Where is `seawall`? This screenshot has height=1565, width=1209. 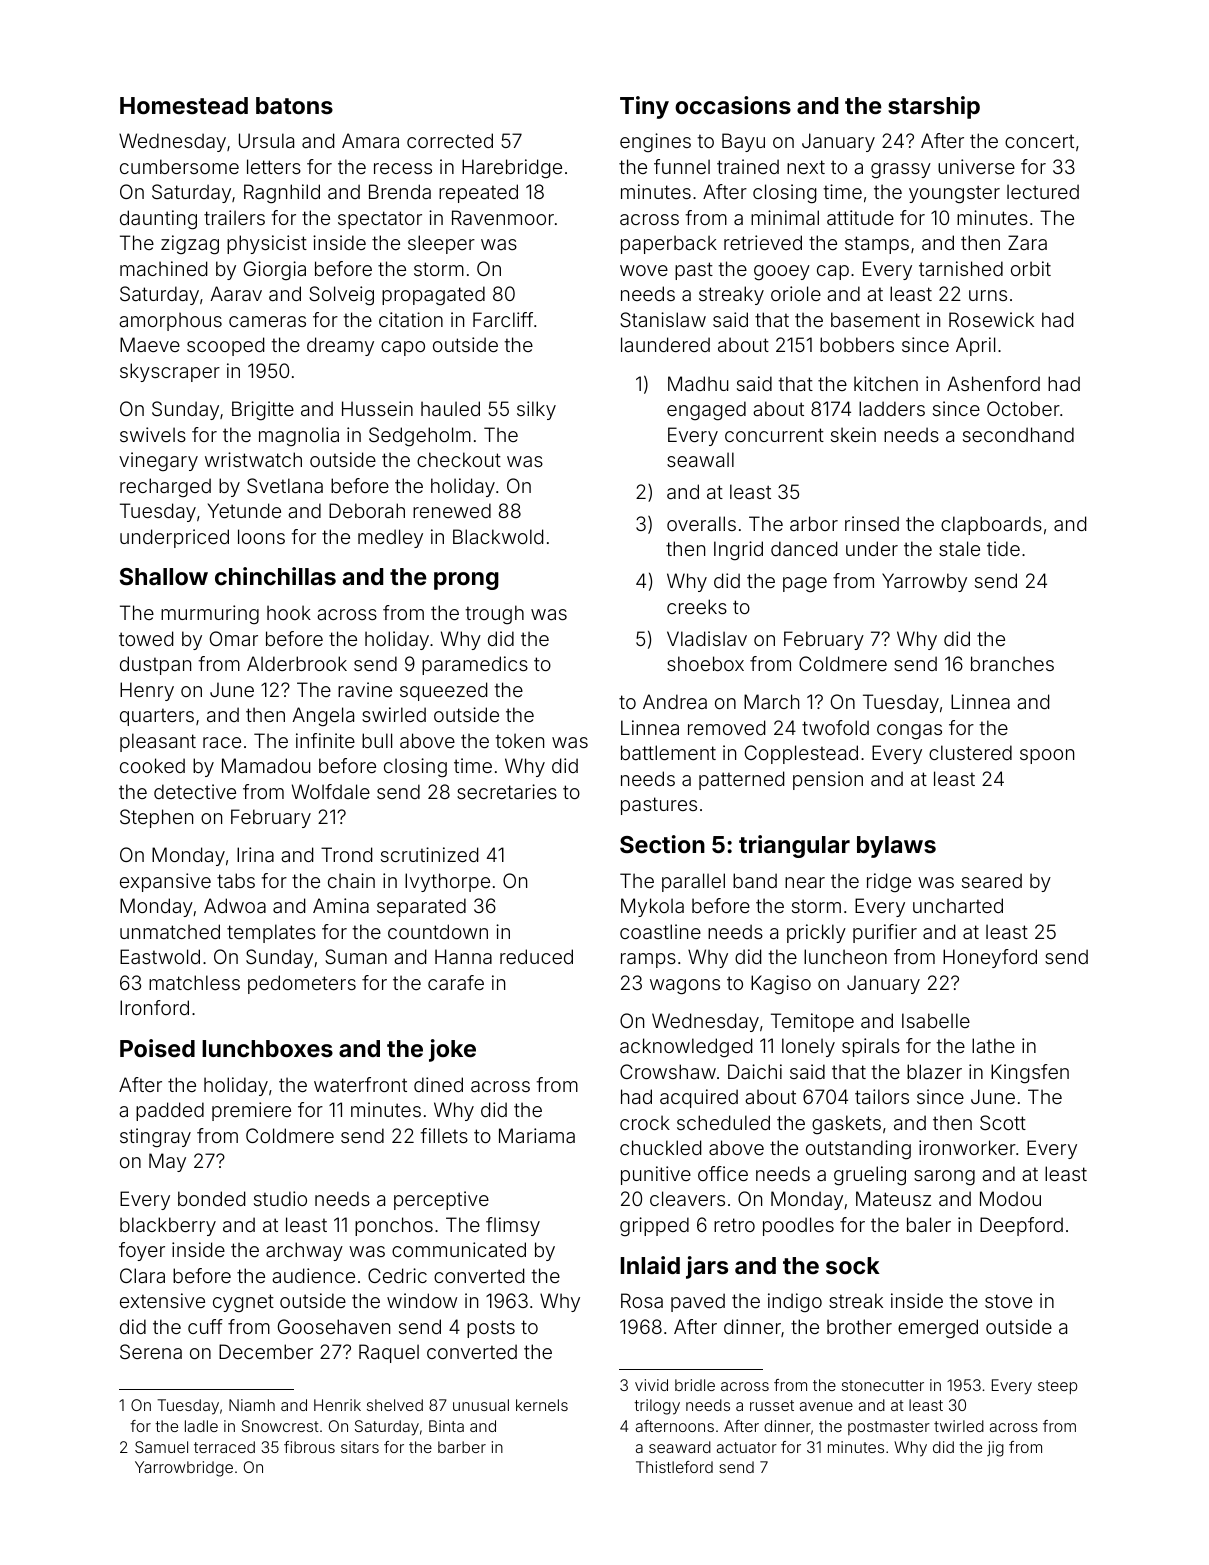 seawall is located at coordinates (700, 459).
